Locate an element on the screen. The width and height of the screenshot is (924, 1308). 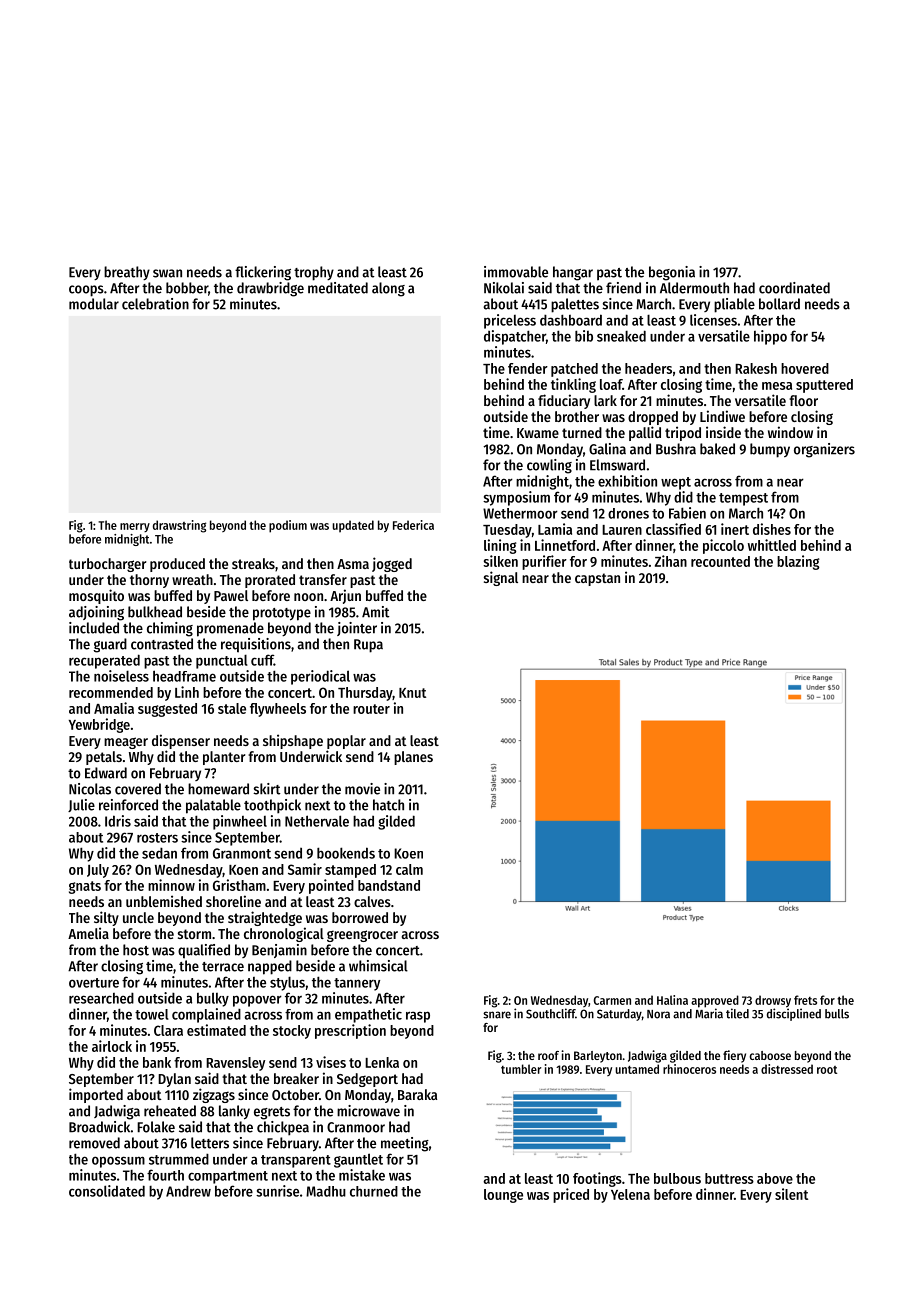
capstan is located at coordinates (597, 579).
